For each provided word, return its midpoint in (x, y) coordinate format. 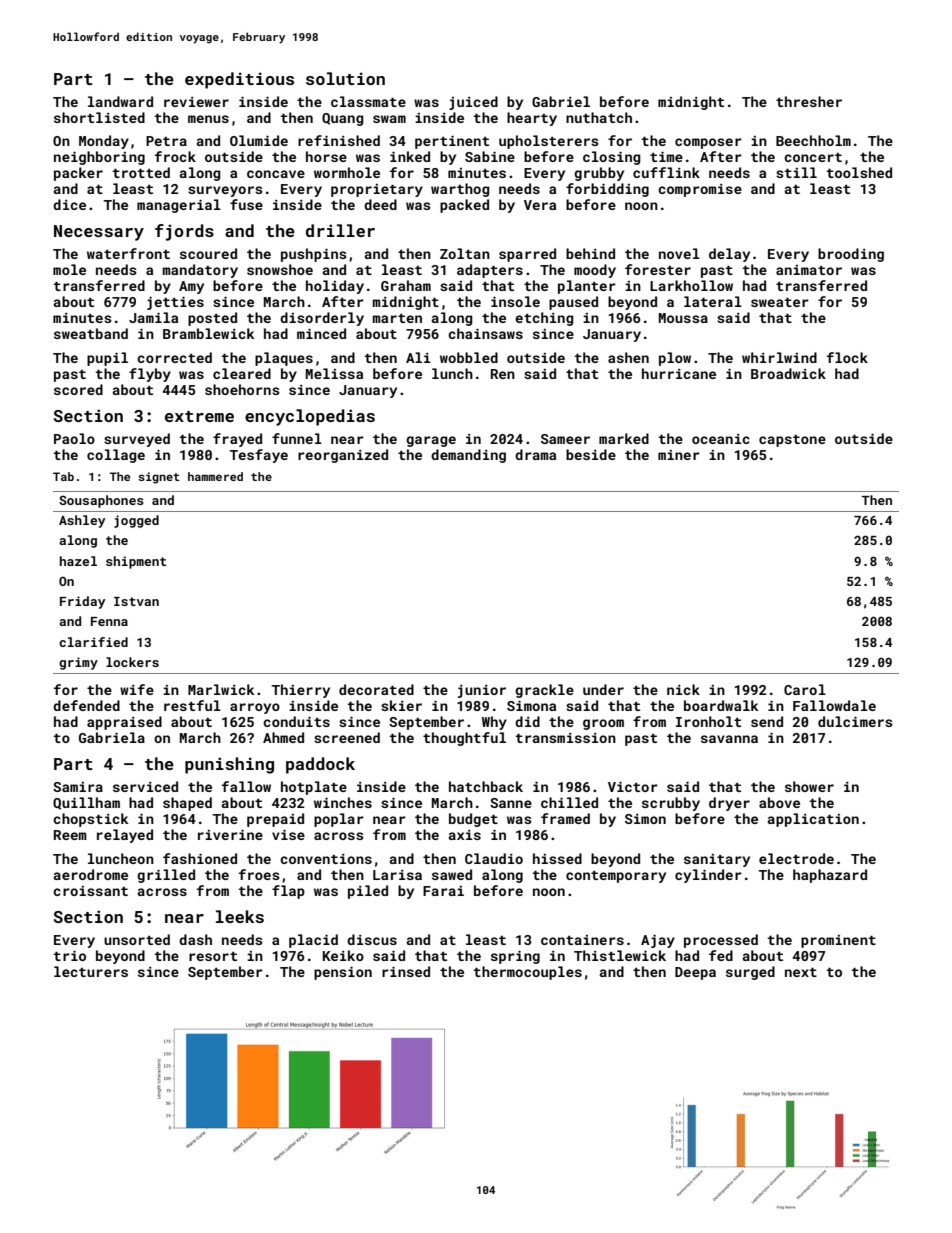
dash (195, 939)
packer (78, 174)
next (801, 972)
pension (343, 973)
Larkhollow (691, 285)
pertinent (452, 142)
